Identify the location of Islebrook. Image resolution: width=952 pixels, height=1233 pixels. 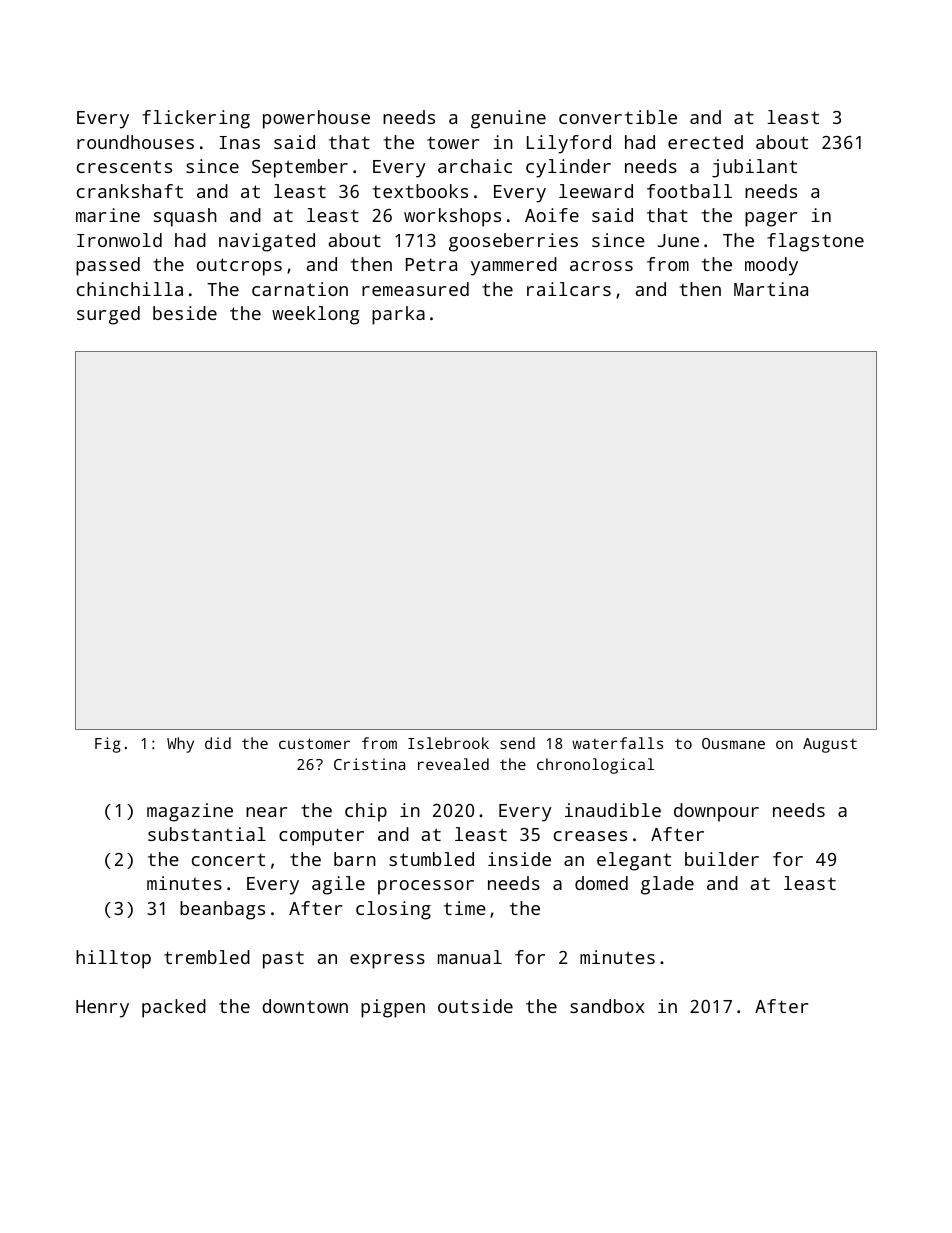
(448, 743).
